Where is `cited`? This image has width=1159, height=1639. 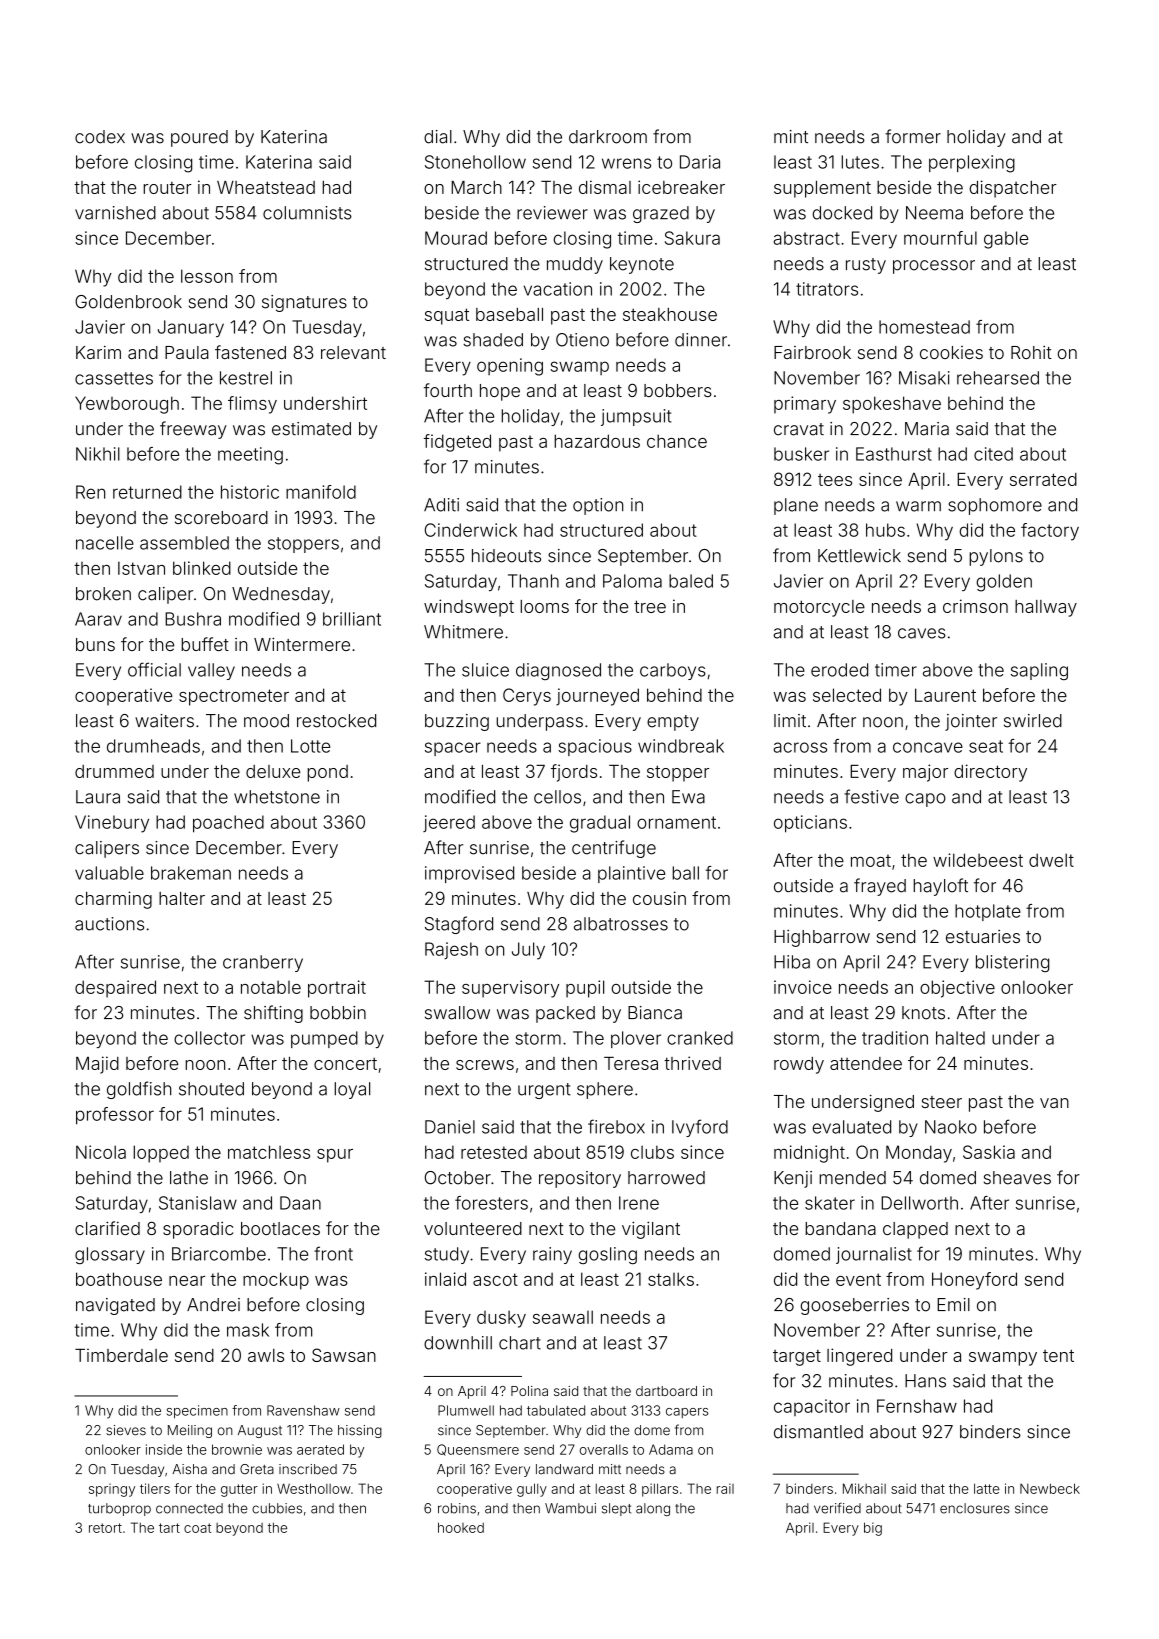
cited is located at coordinates (993, 454).
